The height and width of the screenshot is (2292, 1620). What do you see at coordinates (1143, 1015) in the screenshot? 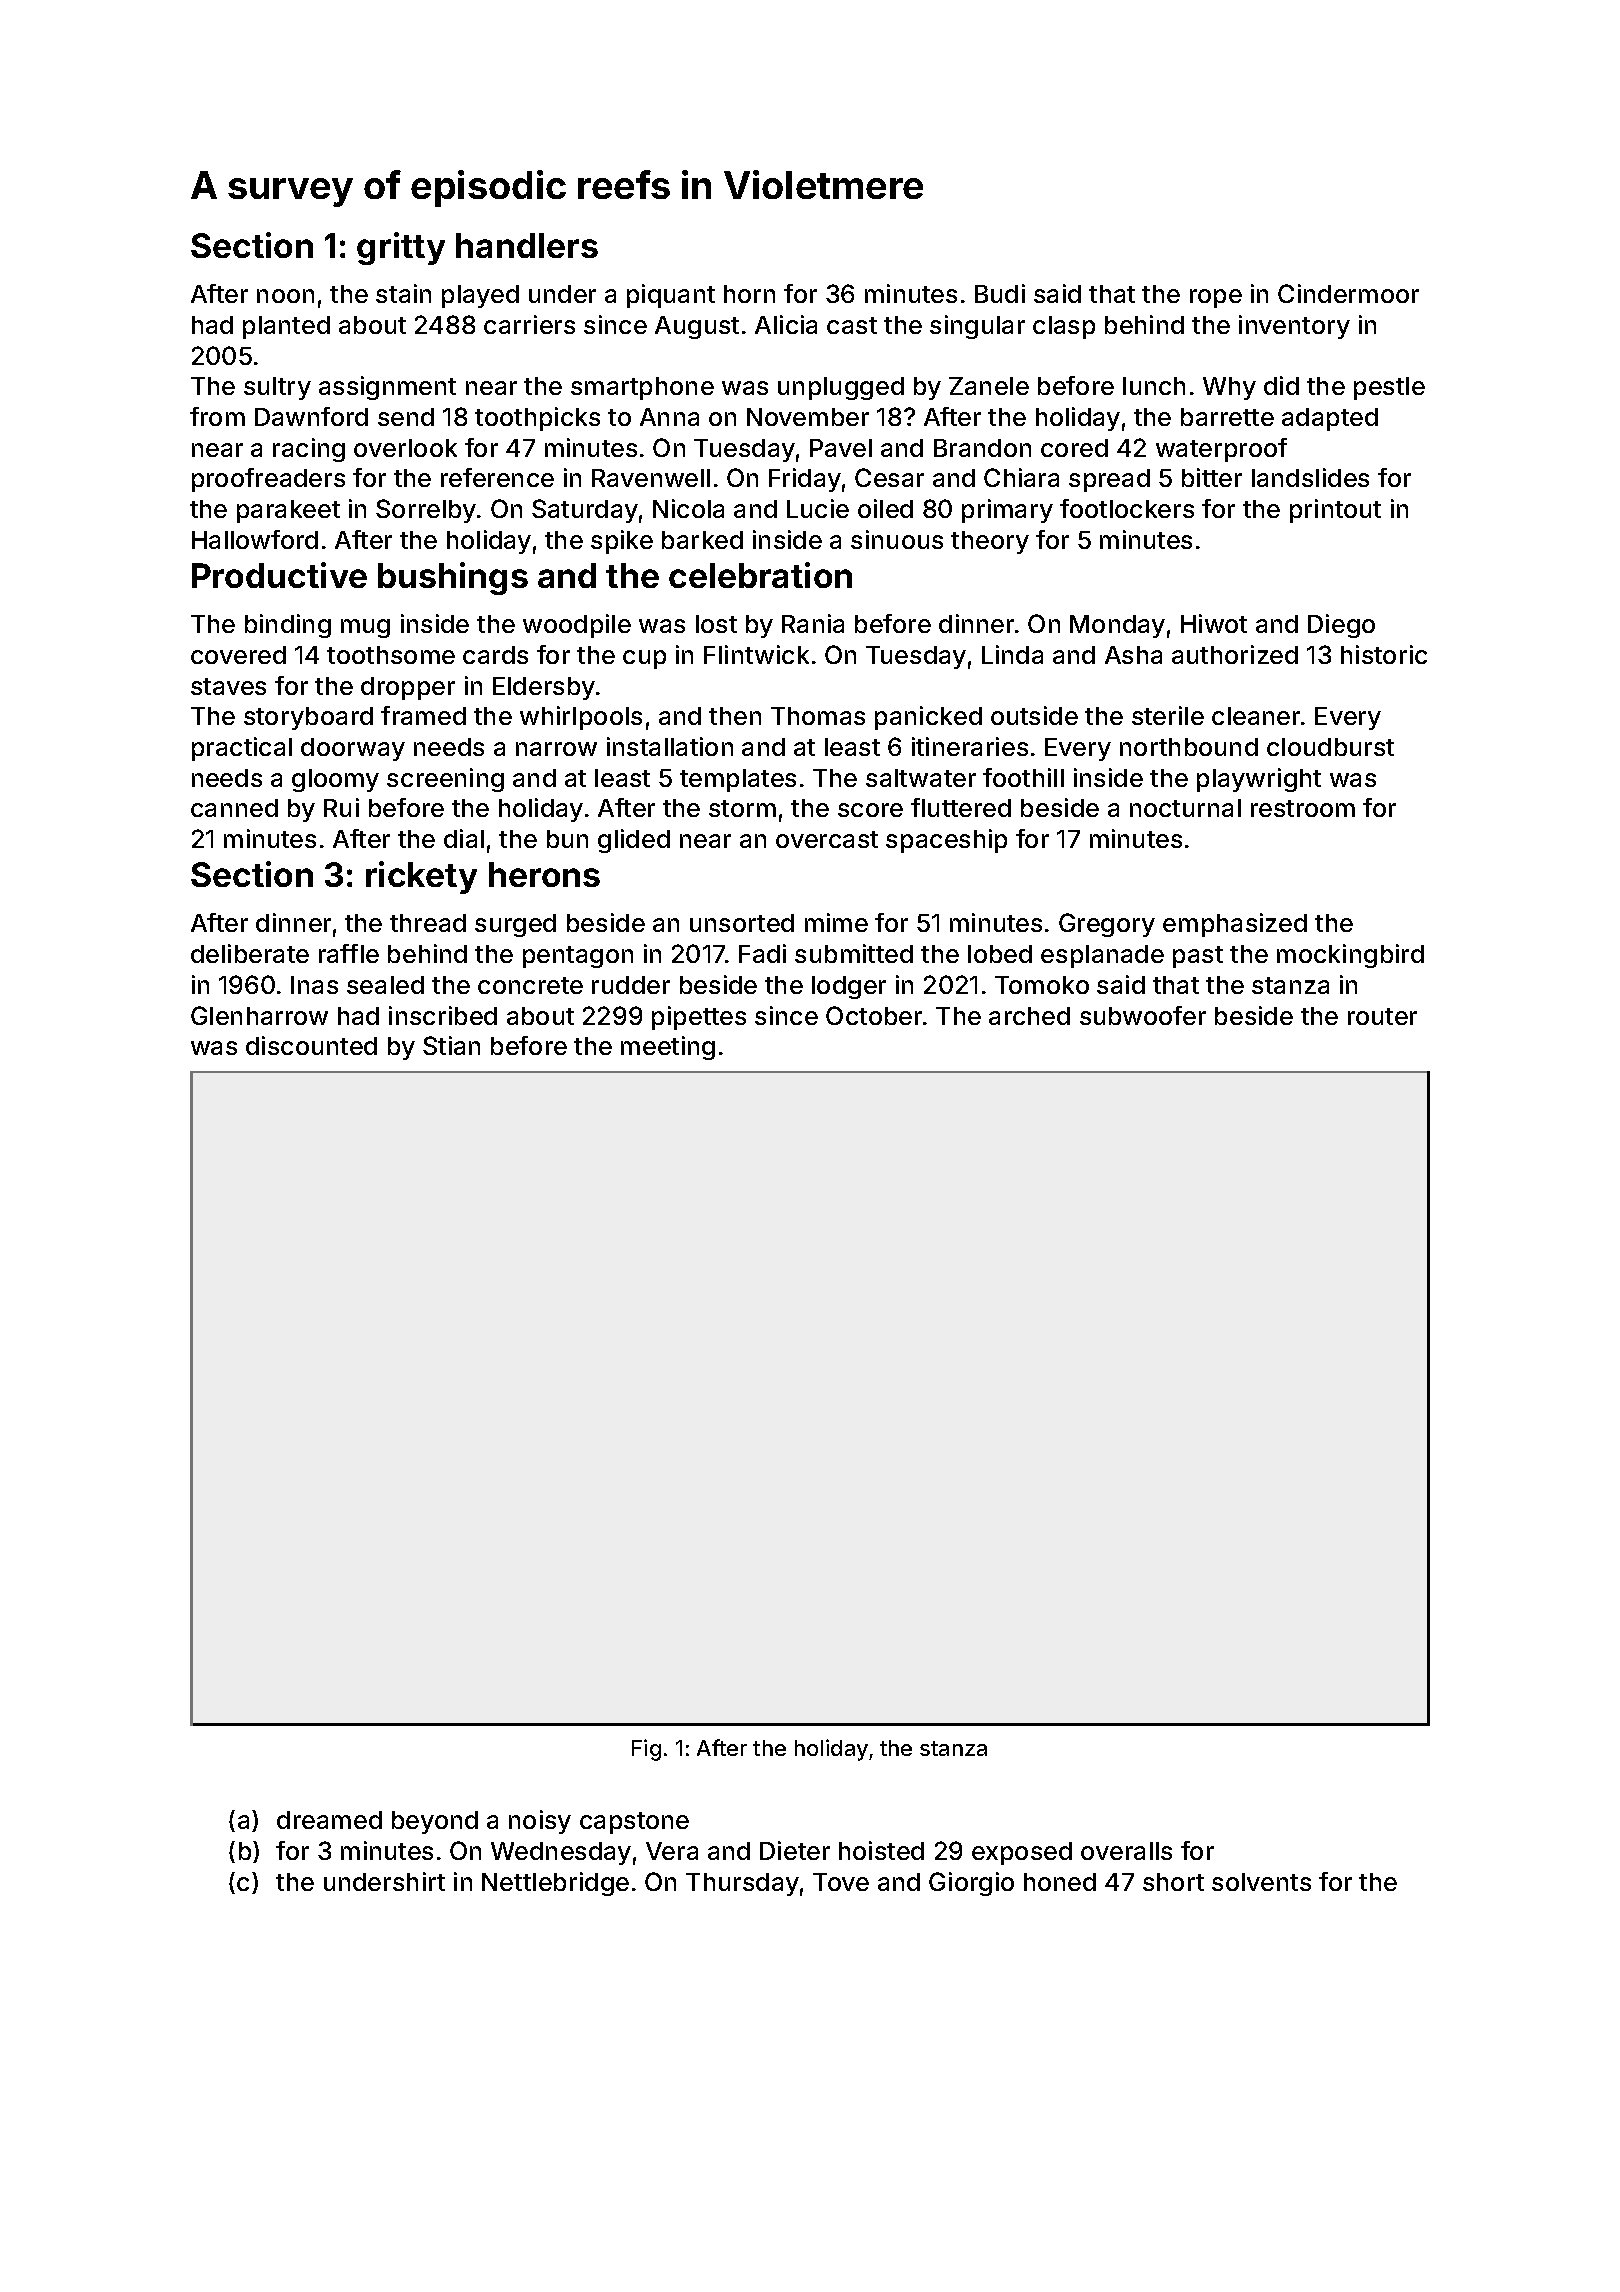
I see `subwoofer` at bounding box center [1143, 1015].
